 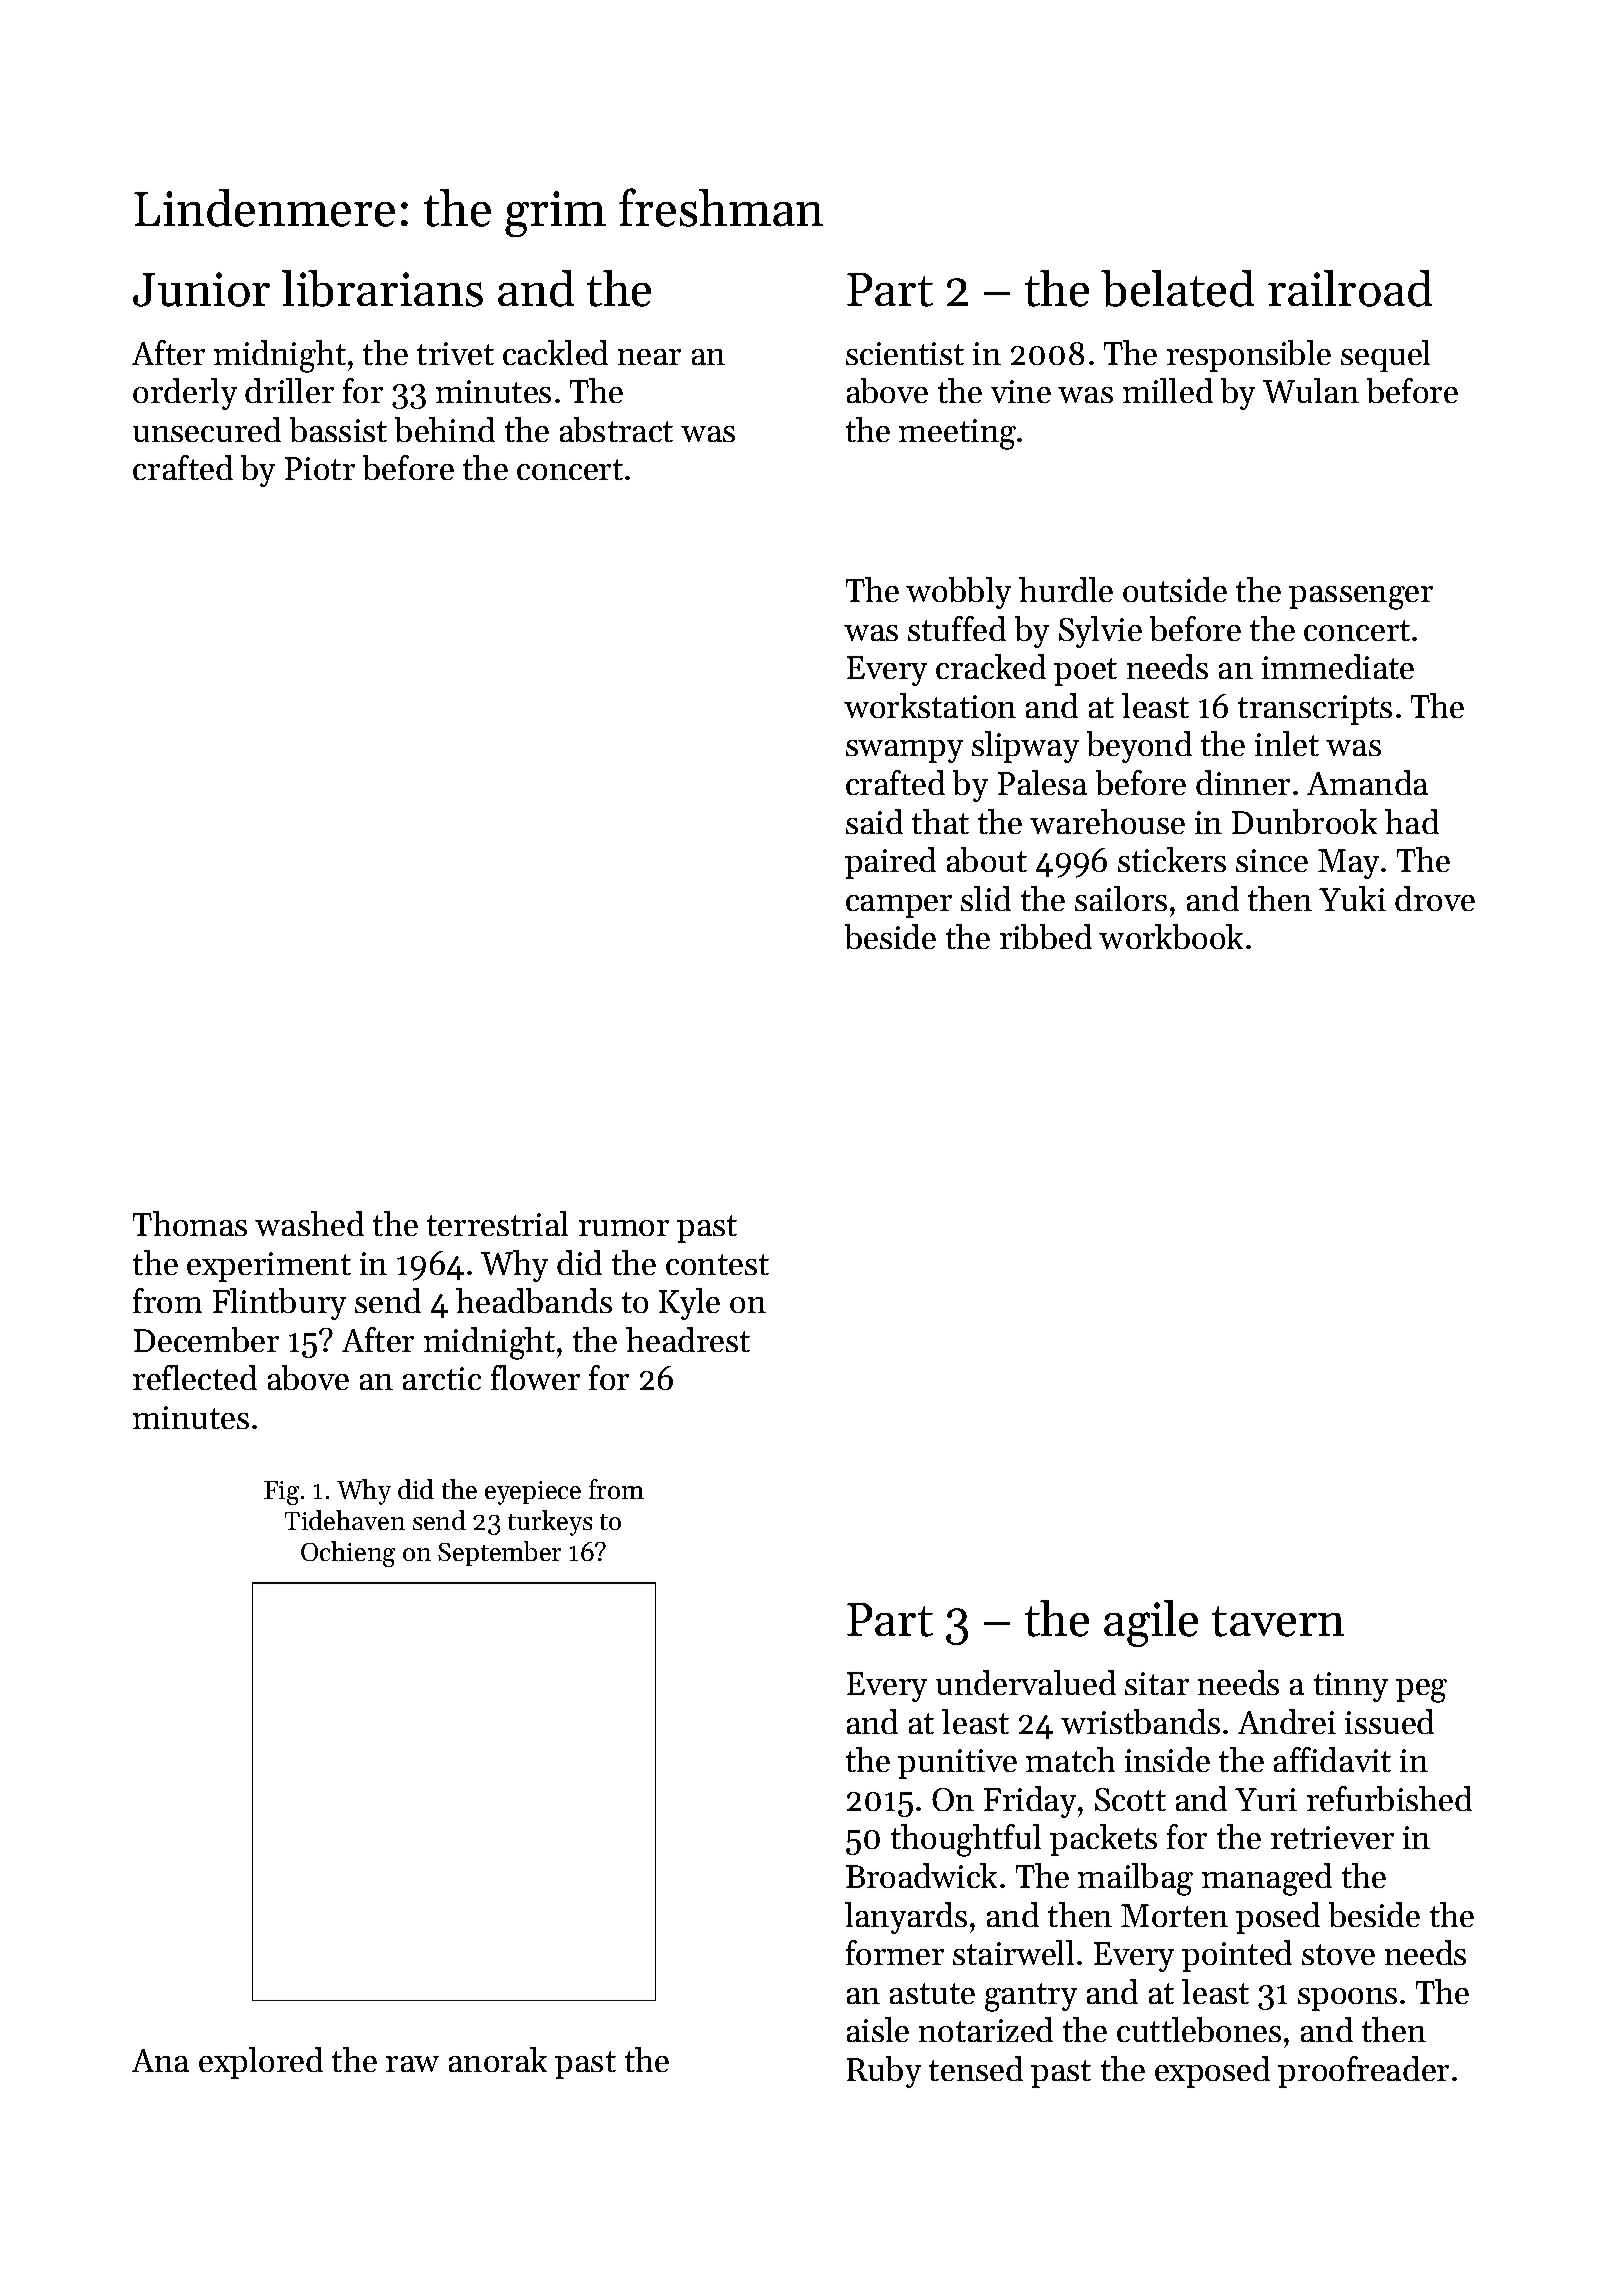 What do you see at coordinates (497, 1223) in the image?
I see `terrestrial` at bounding box center [497, 1223].
